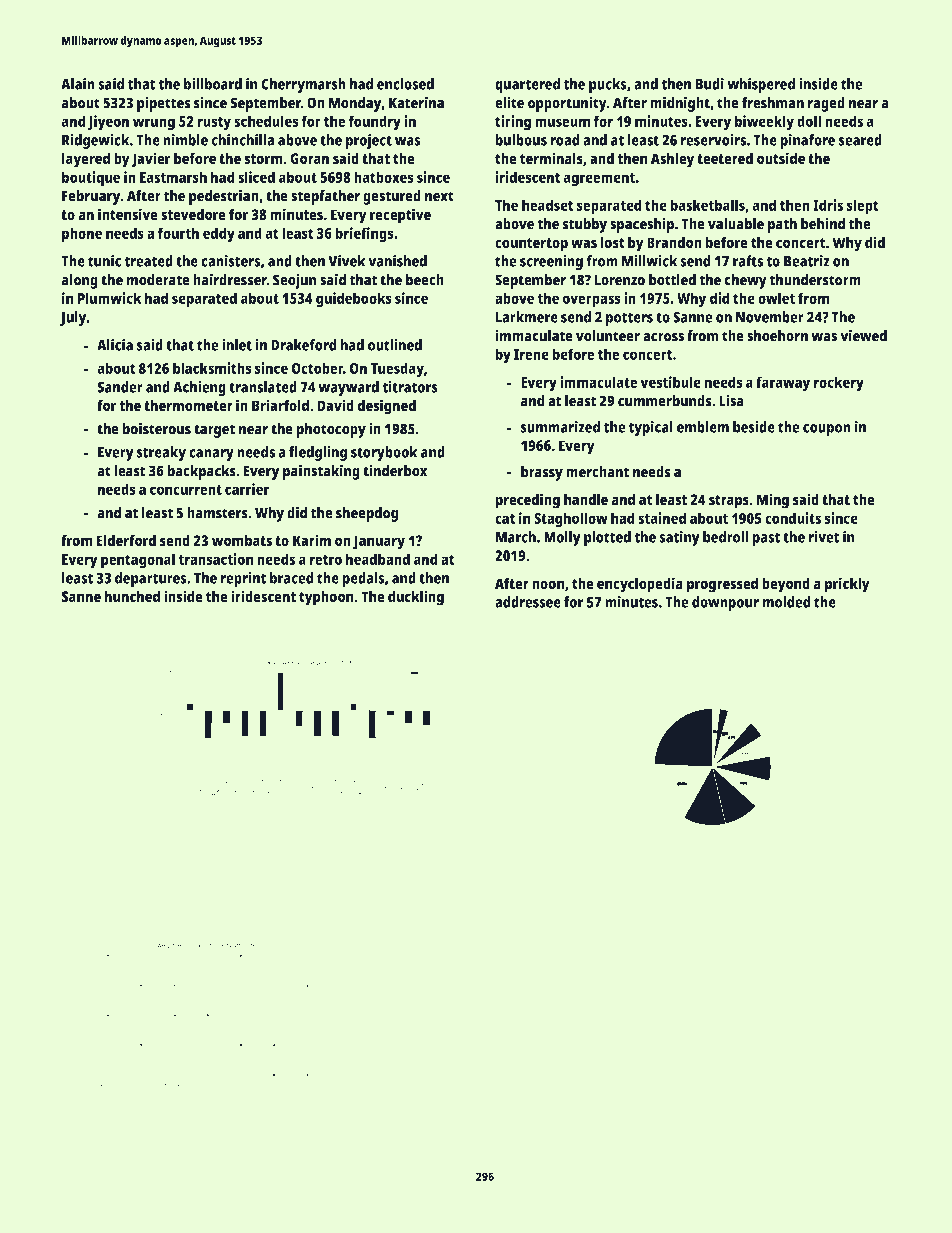 The height and width of the image is (1233, 952). I want to click on prickly, so click(847, 585).
